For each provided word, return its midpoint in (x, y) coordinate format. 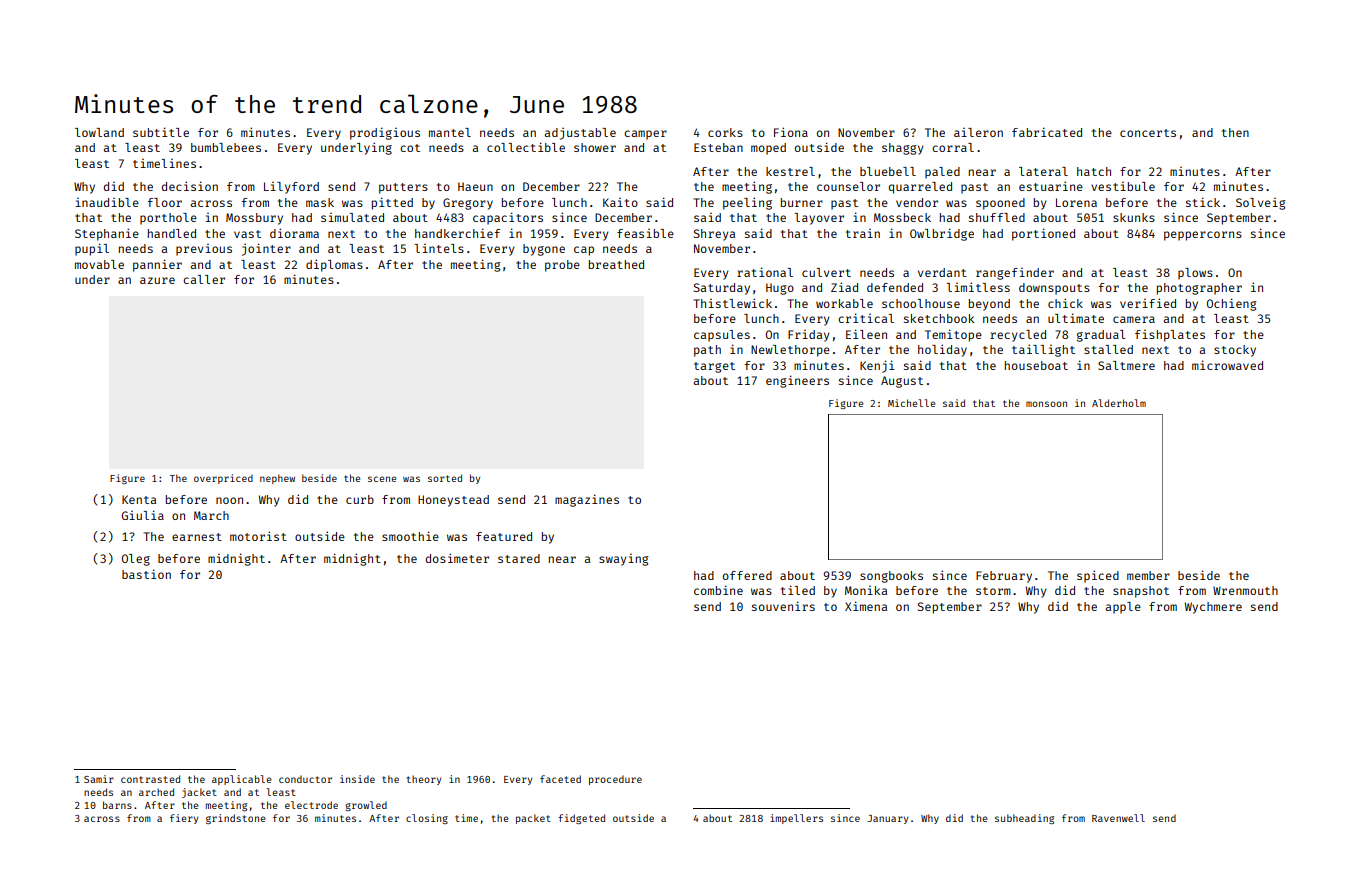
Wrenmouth (1245, 590)
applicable (242, 780)
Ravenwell (1118, 818)
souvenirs (783, 606)
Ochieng (1232, 304)
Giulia (143, 515)
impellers (796, 819)
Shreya (714, 235)
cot (410, 148)
